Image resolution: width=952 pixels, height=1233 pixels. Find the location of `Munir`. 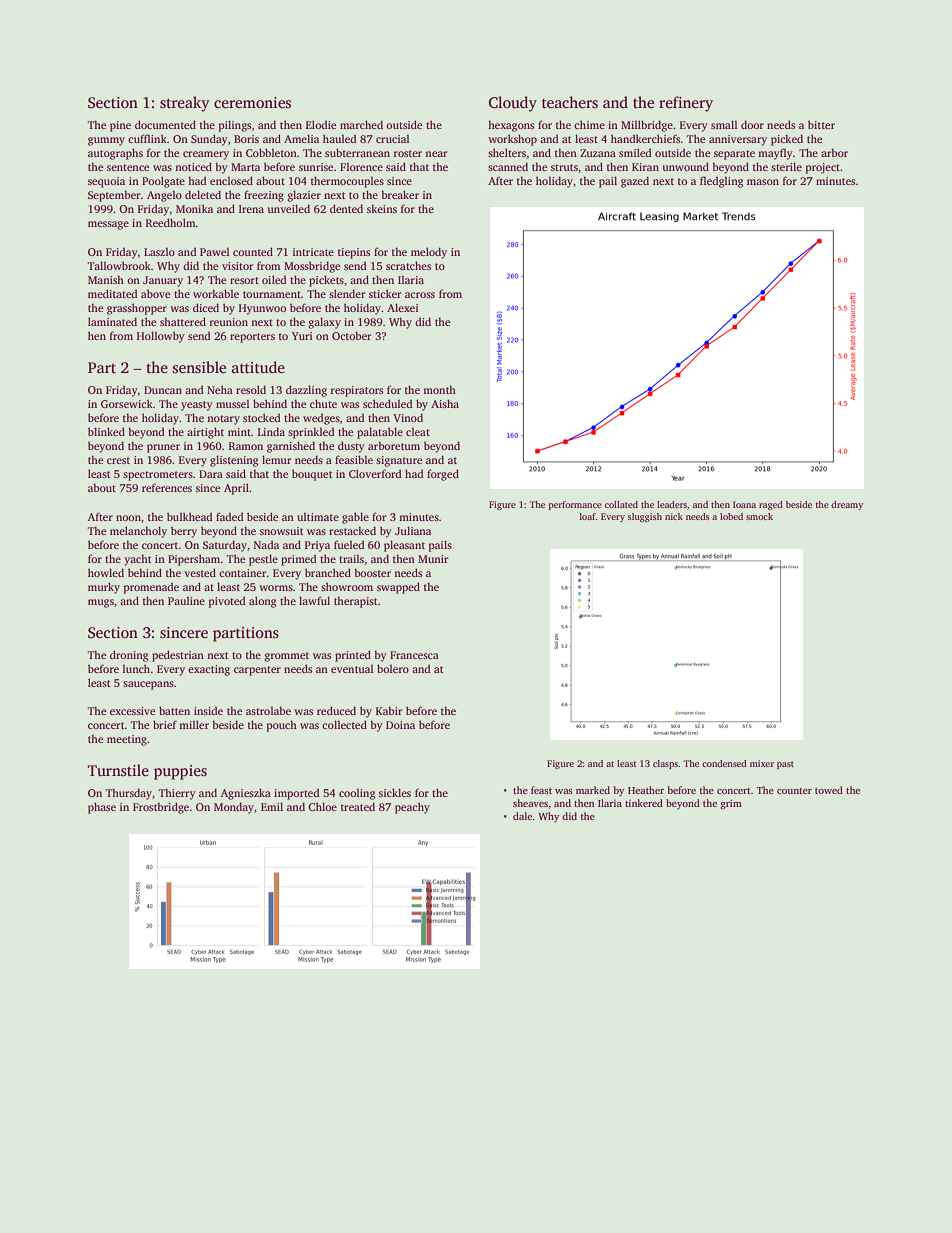

Munir is located at coordinates (433, 559).
